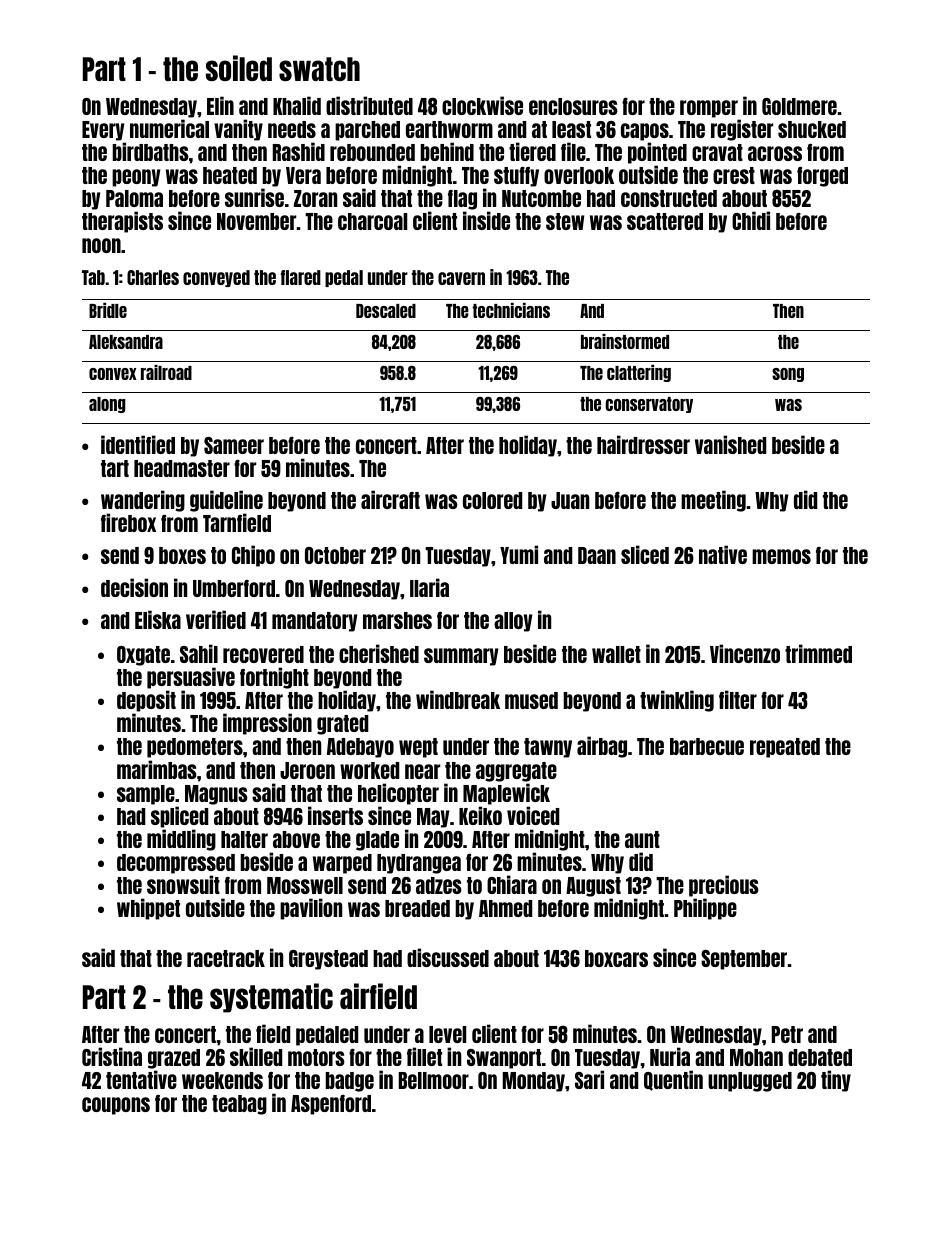 The width and height of the screenshot is (952, 1233). What do you see at coordinates (565, 221) in the screenshot?
I see `stew` at bounding box center [565, 221].
